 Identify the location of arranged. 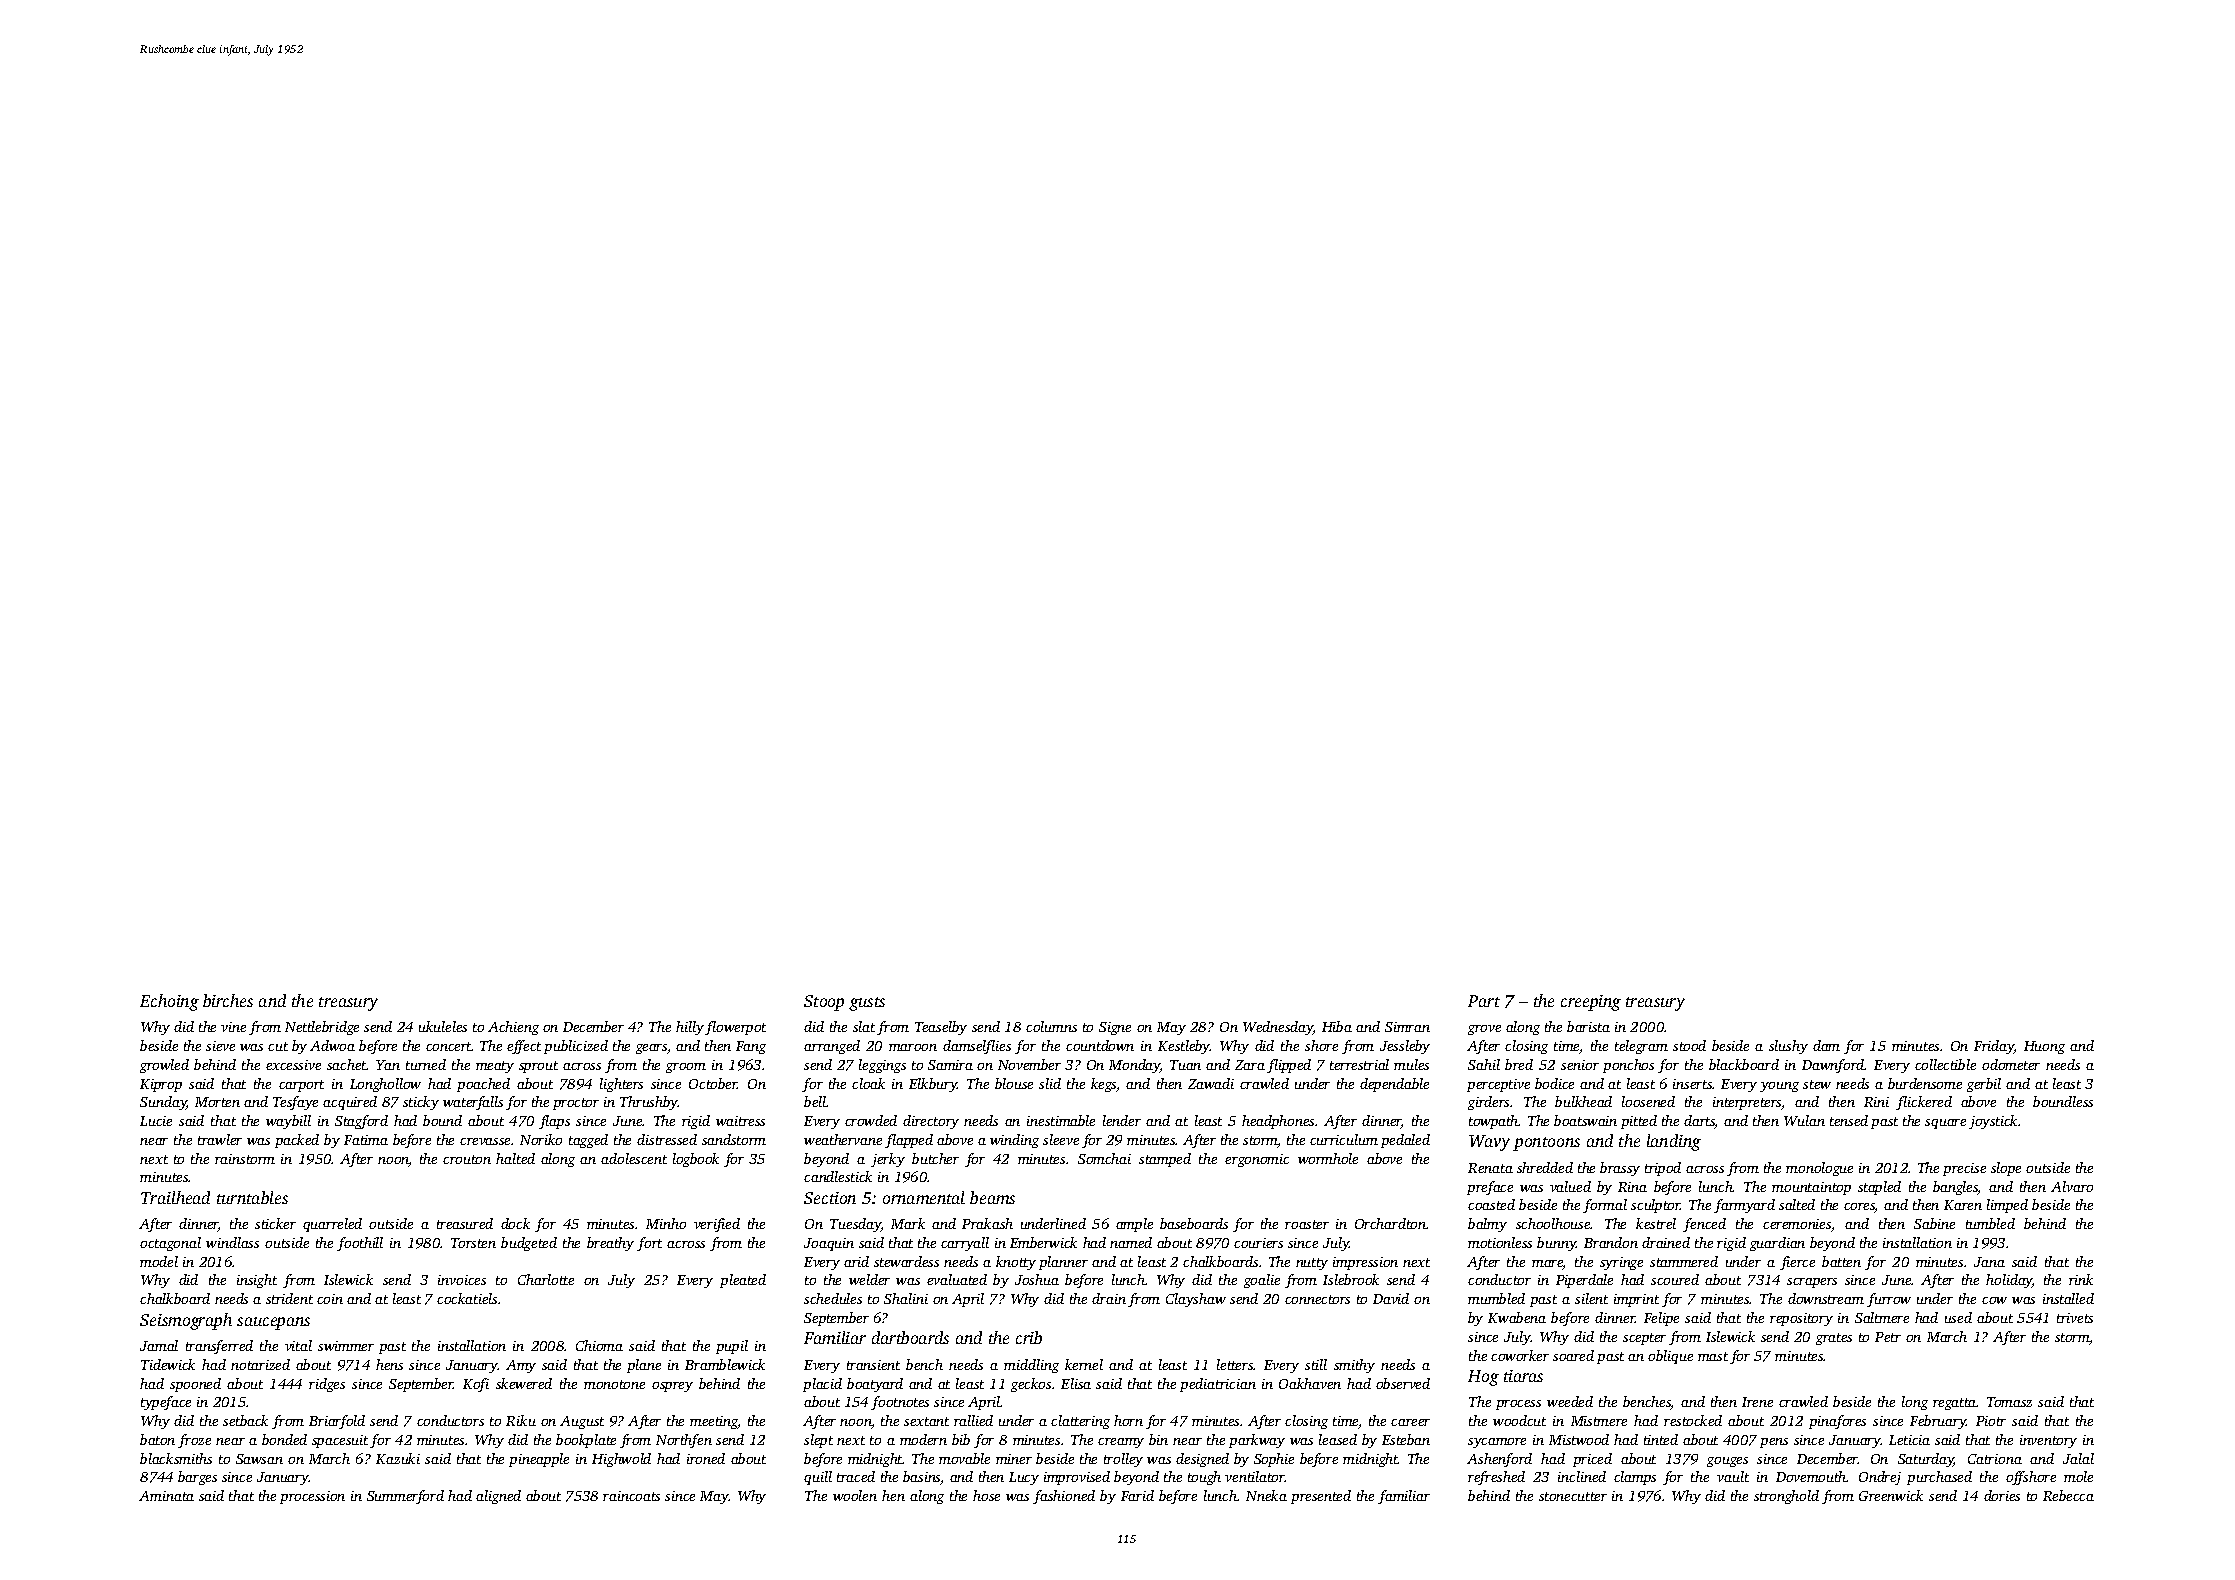
(832, 1047).
